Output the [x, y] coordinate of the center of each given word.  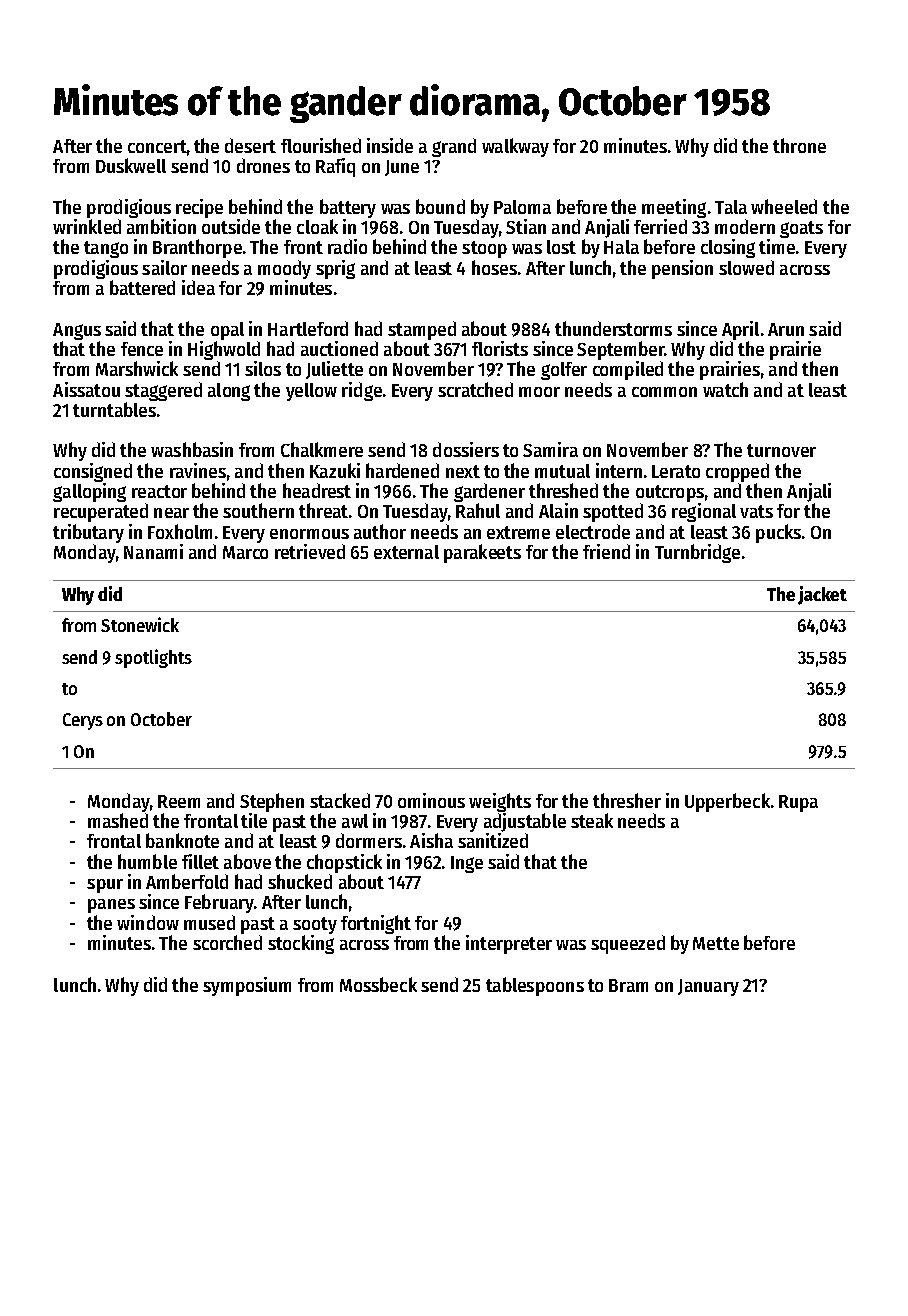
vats [756, 511]
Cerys [83, 721]
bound [440, 206]
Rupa [798, 803]
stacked [340, 800]
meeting [674, 208]
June [402, 168]
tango [106, 249]
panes [111, 906]
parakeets [482, 553]
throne [799, 145]
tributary [88, 533]
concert [157, 146]
